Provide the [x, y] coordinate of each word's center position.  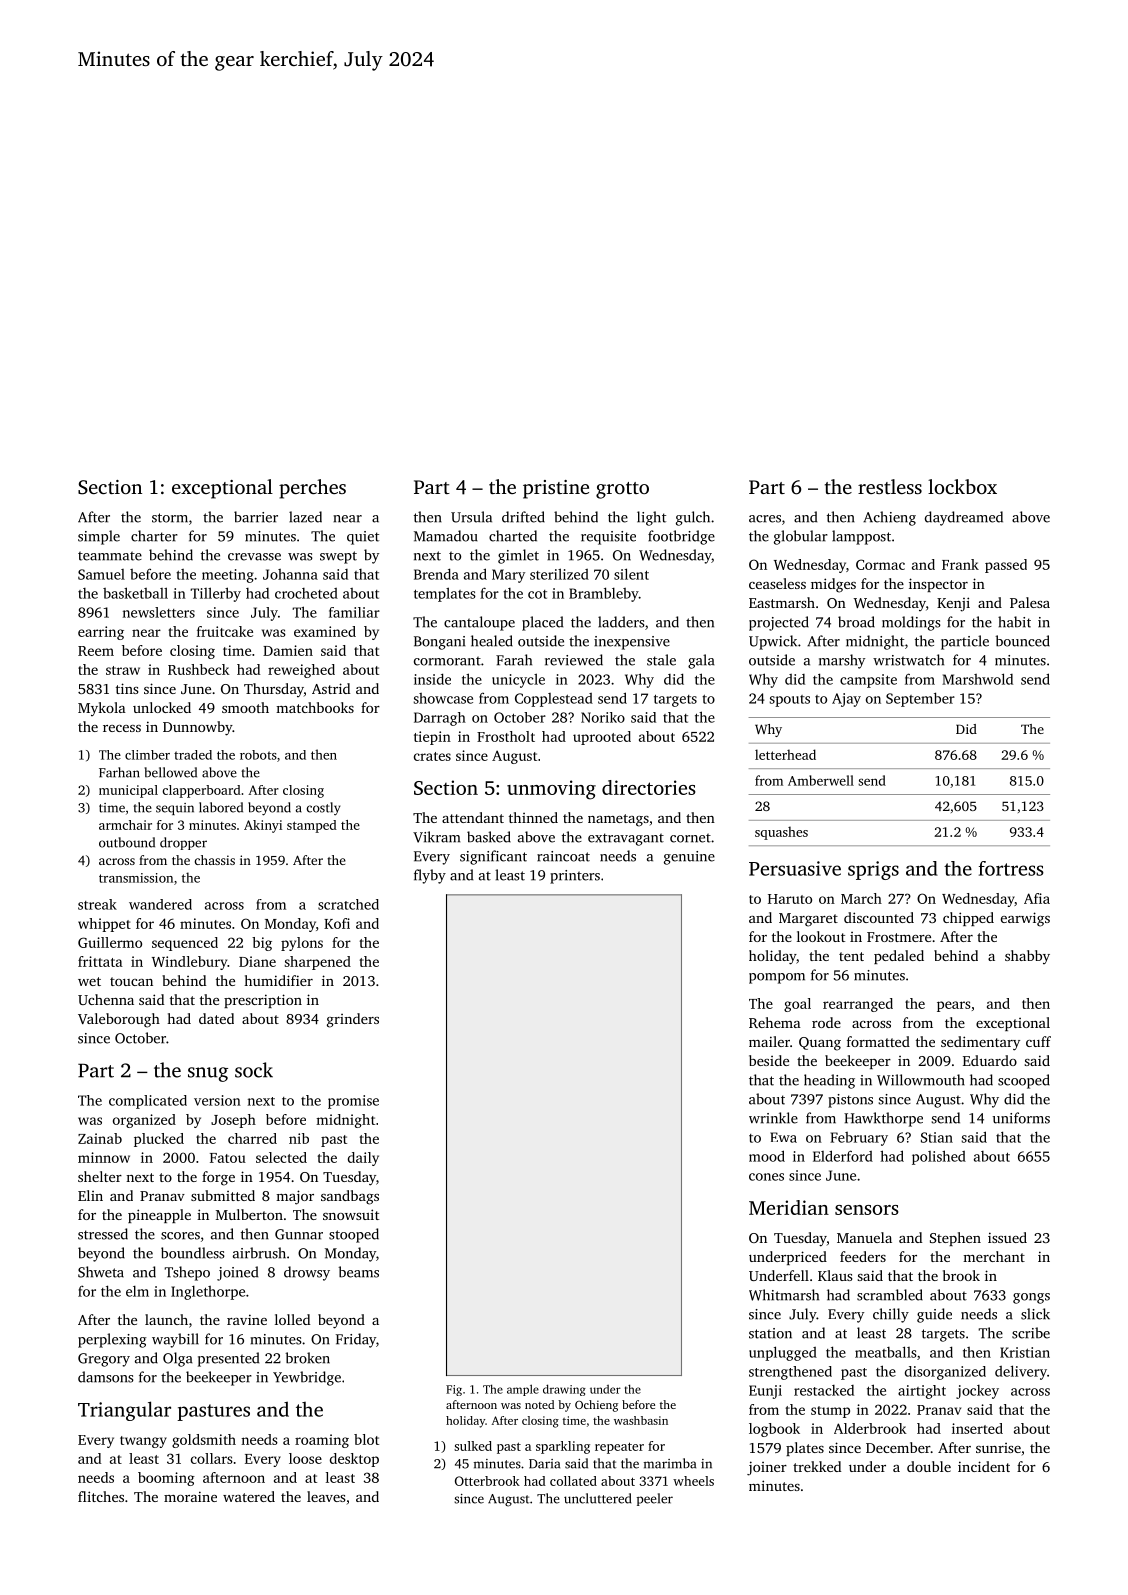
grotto [622, 490]
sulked [473, 1446]
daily [363, 1159]
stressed [103, 1234]
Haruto [790, 899]
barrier [256, 517]
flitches [101, 1496]
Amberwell [821, 780]
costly [323, 808]
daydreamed [964, 518]
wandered [160, 904]
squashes [781, 833]
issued [1007, 1237]
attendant [473, 817]
